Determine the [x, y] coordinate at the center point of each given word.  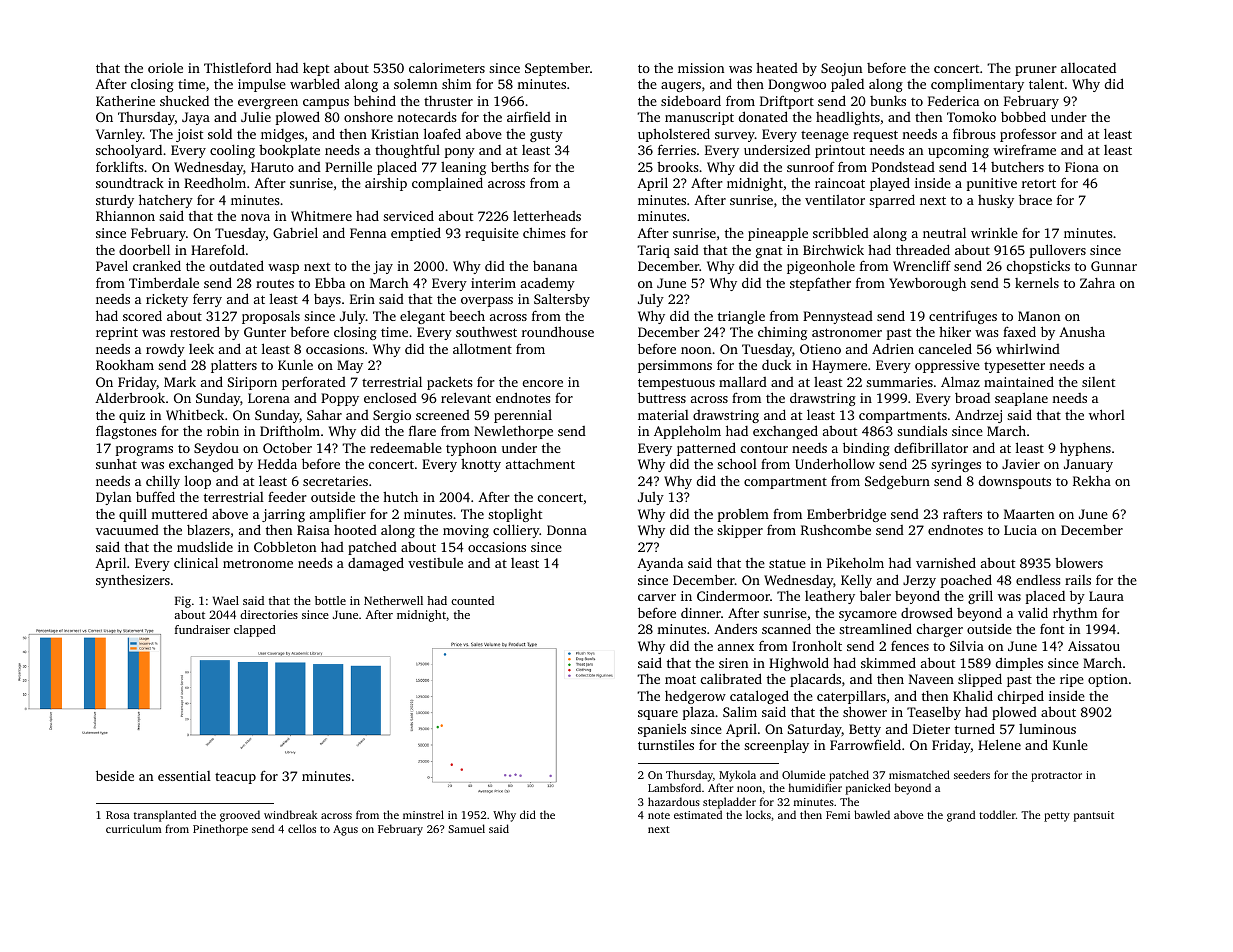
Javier [1021, 464]
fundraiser [202, 629]
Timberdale [164, 282]
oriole [165, 68]
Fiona [1082, 167]
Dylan [113, 498]
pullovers [1058, 251]
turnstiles [666, 745]
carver [657, 597]
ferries [677, 149]
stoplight [515, 515]
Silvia [967, 646]
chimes [544, 233]
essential [184, 776]
